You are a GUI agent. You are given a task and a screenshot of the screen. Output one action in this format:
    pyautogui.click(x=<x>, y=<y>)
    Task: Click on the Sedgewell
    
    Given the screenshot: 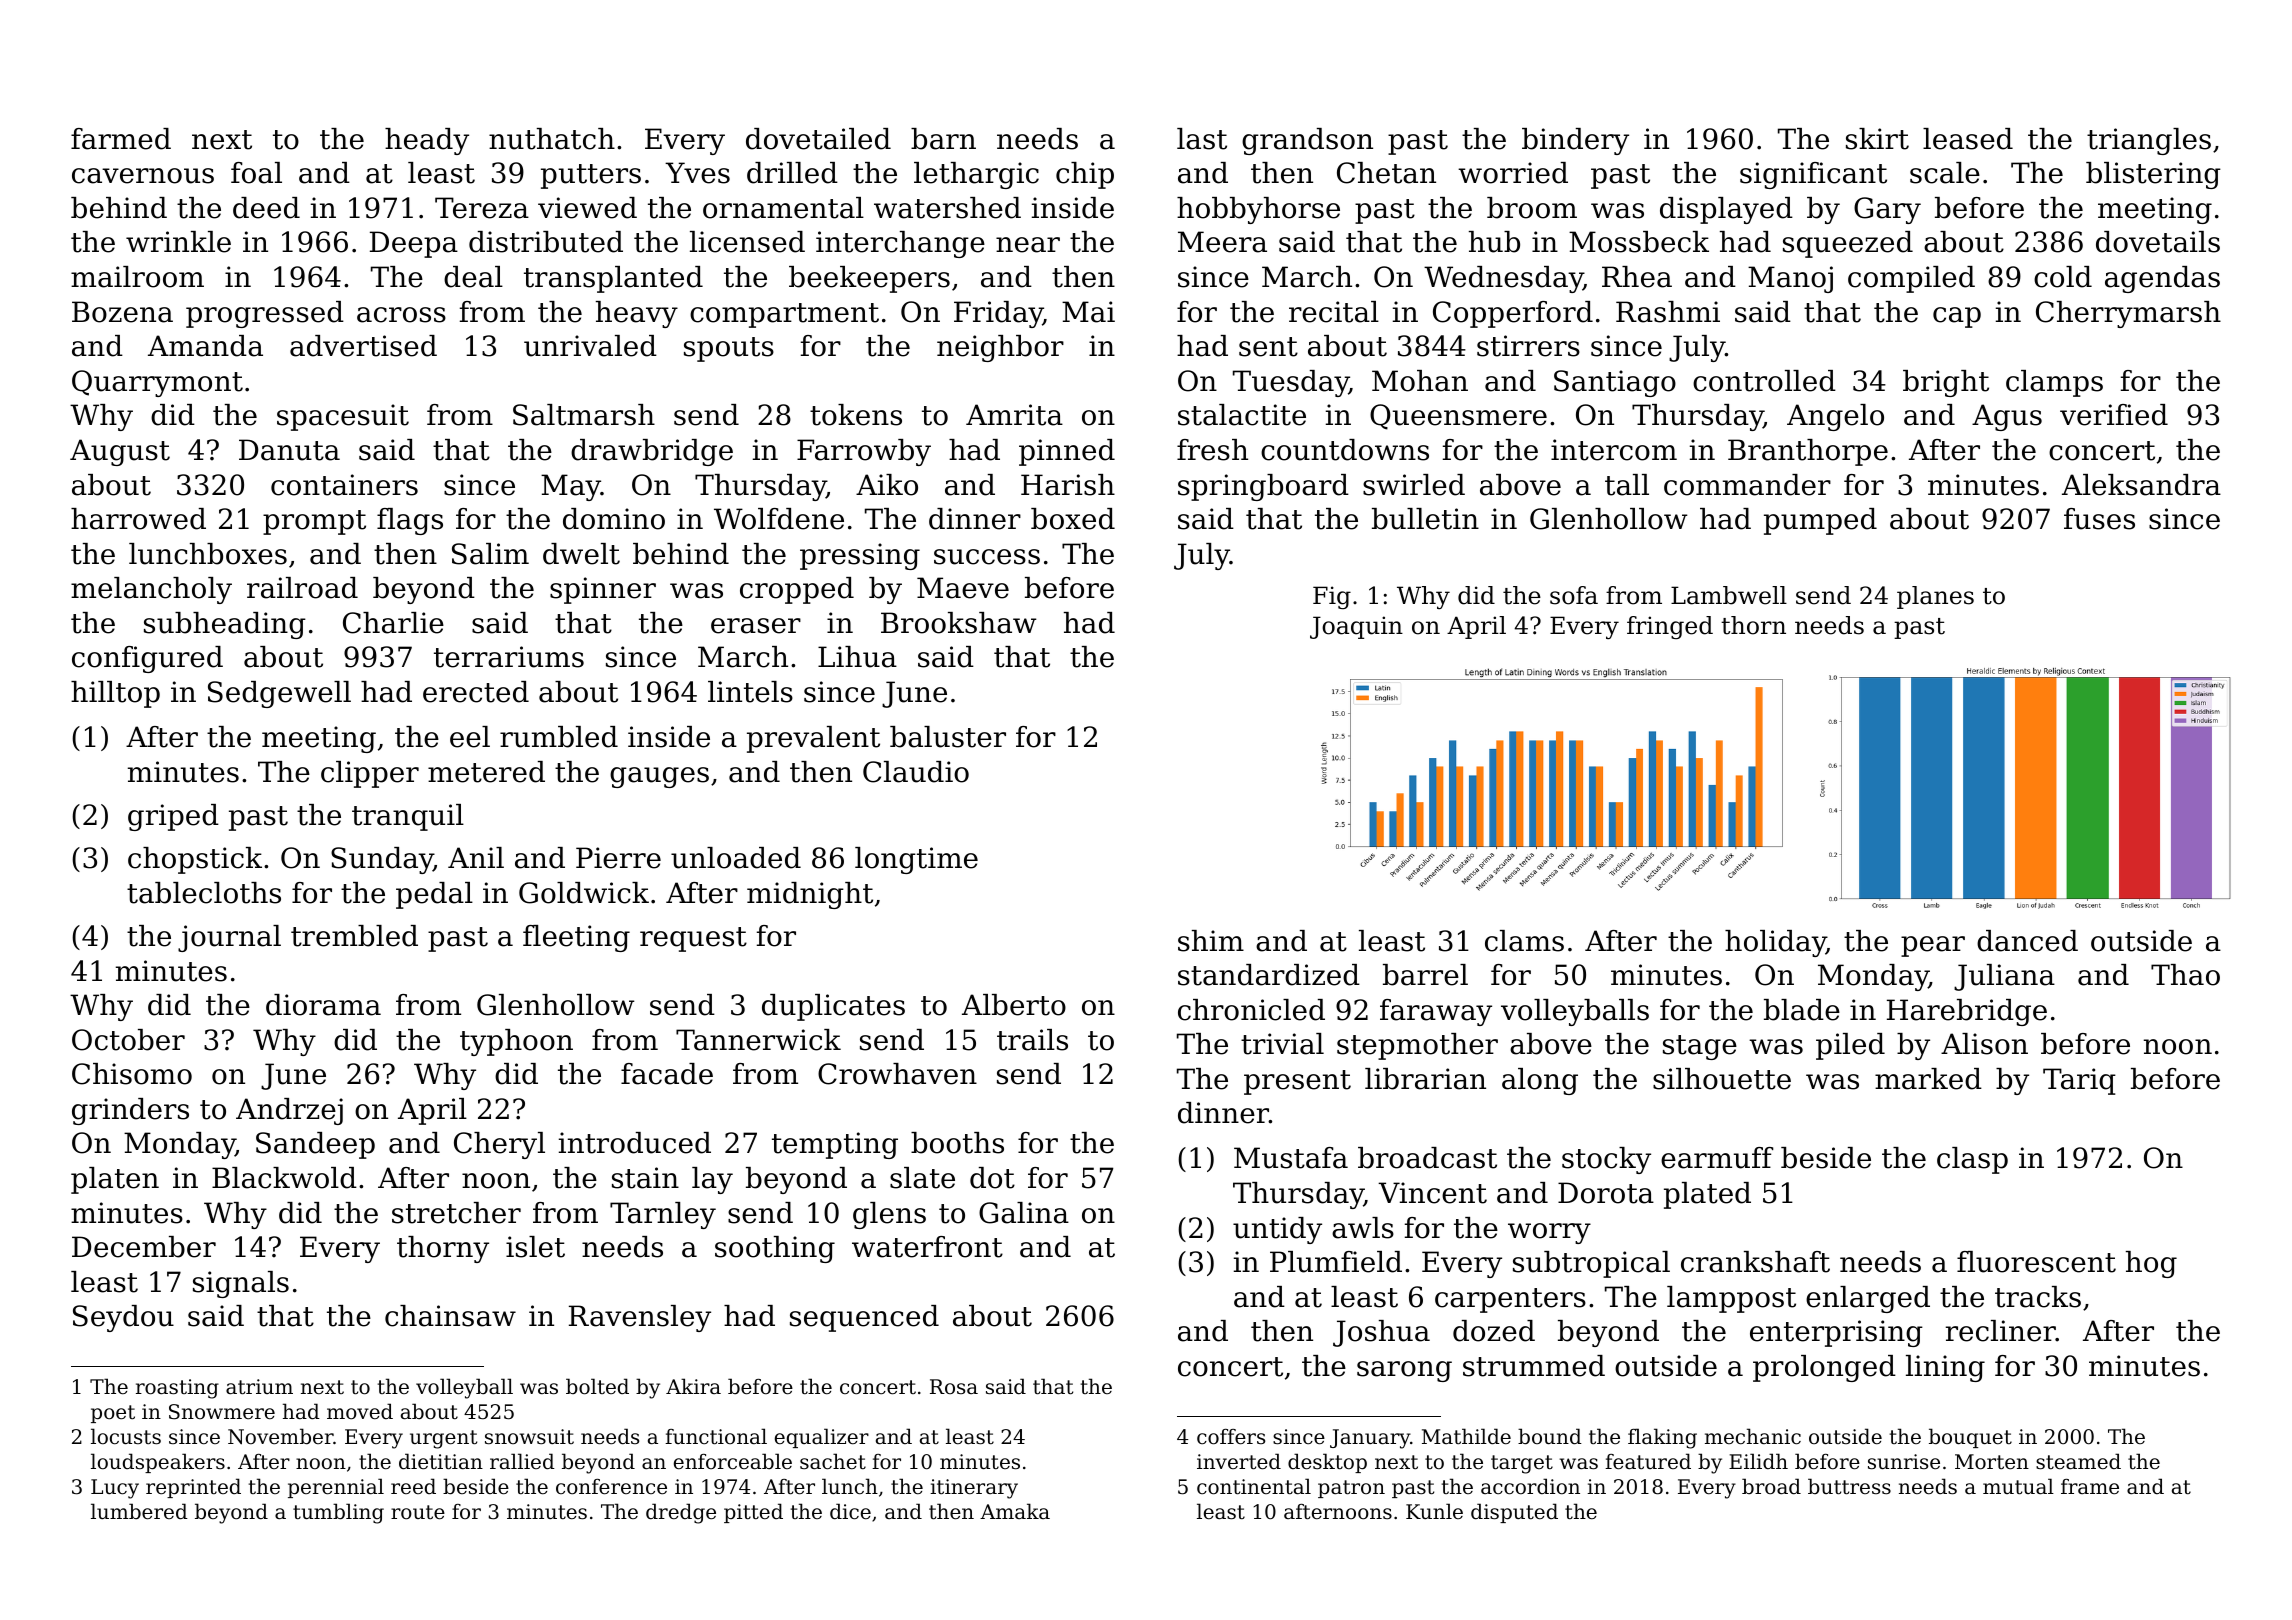 What is the action you would take?
    pyautogui.click(x=279, y=694)
